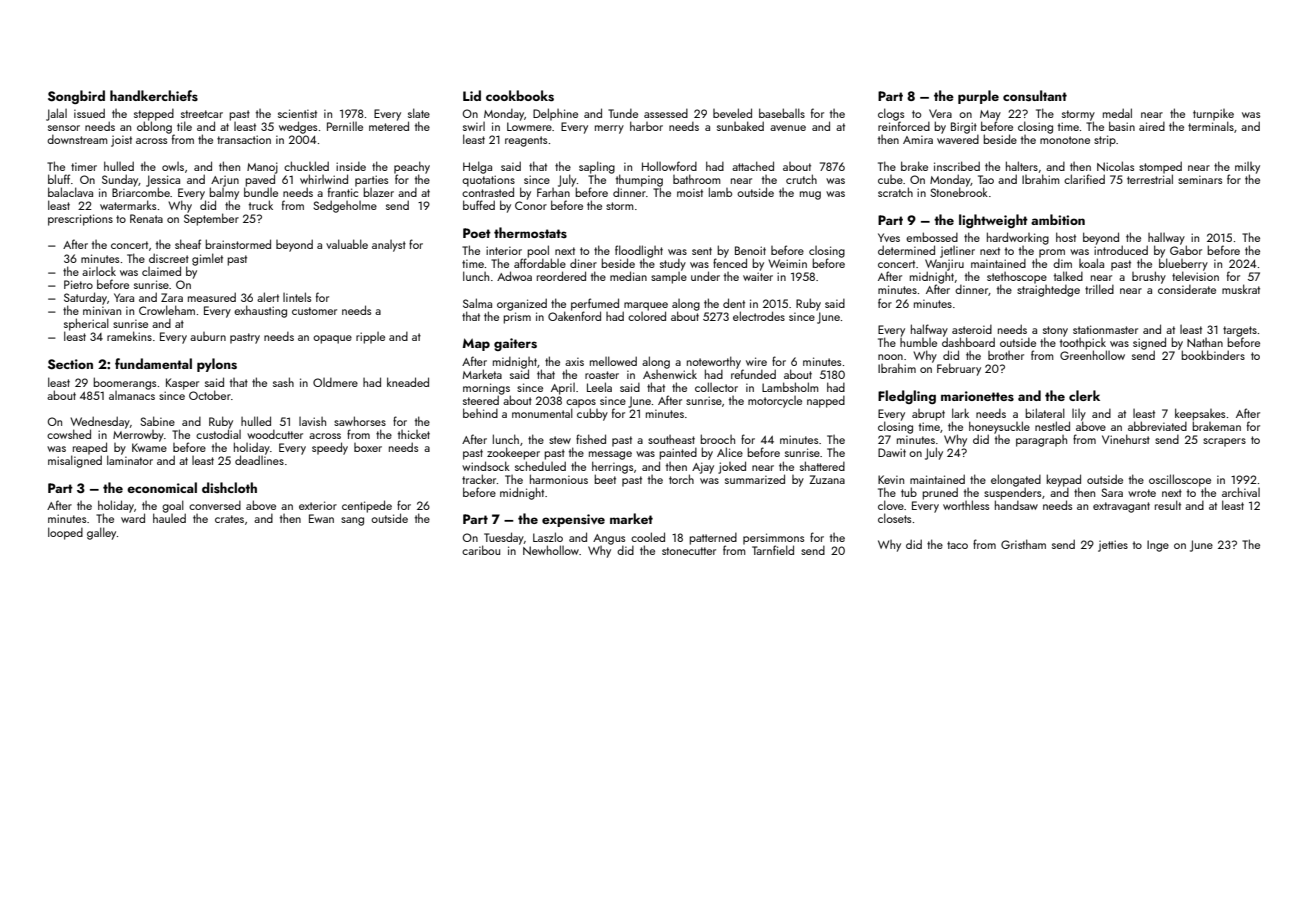 This screenshot has height=924, width=1308. I want to click on scientist, so click(297, 113).
